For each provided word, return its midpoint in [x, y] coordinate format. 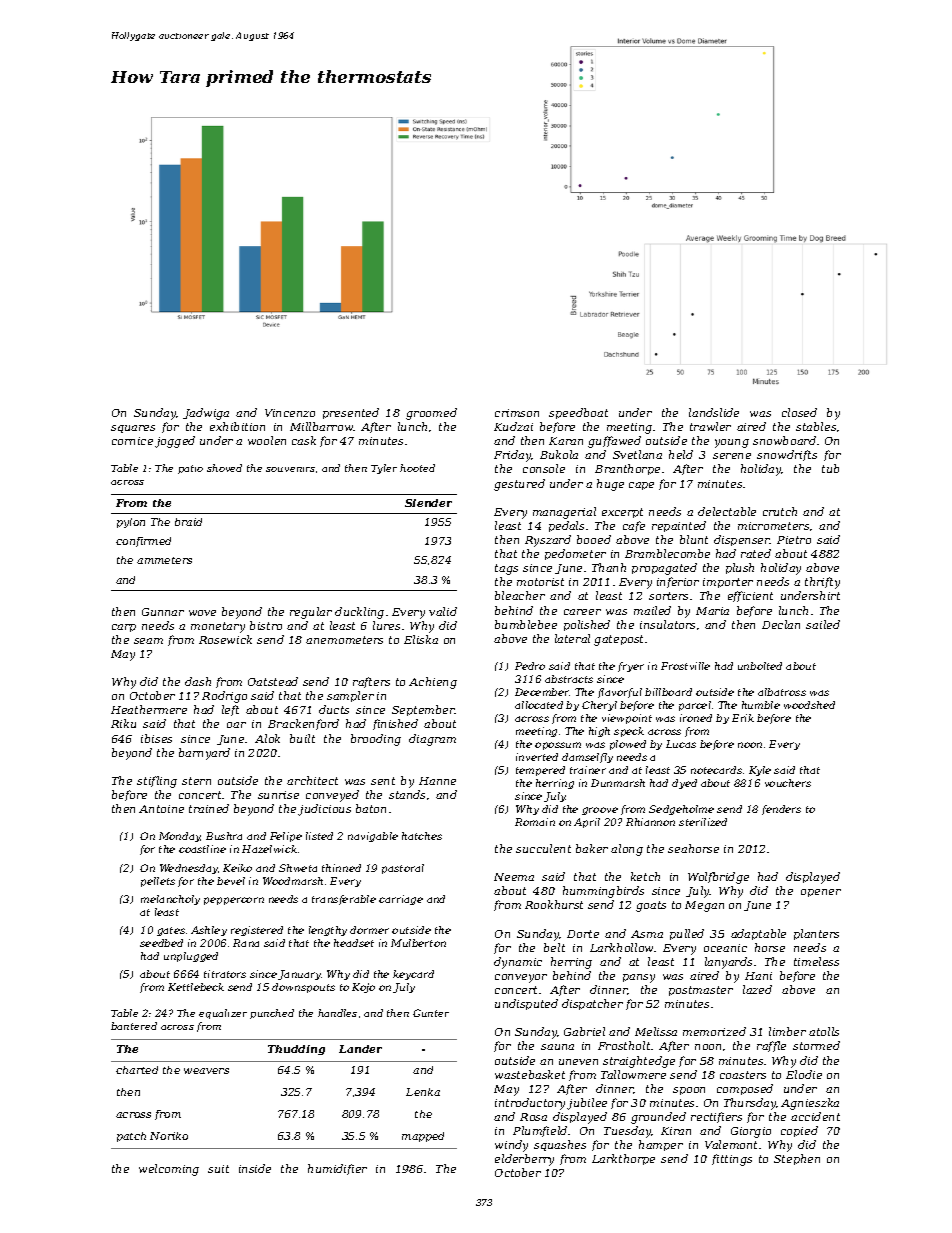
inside [255, 1168]
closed [799, 412]
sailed [823, 624]
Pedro [530, 666]
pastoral [403, 869]
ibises [156, 738]
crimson [517, 413]
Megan [704, 906]
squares [133, 429]
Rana [246, 943]
